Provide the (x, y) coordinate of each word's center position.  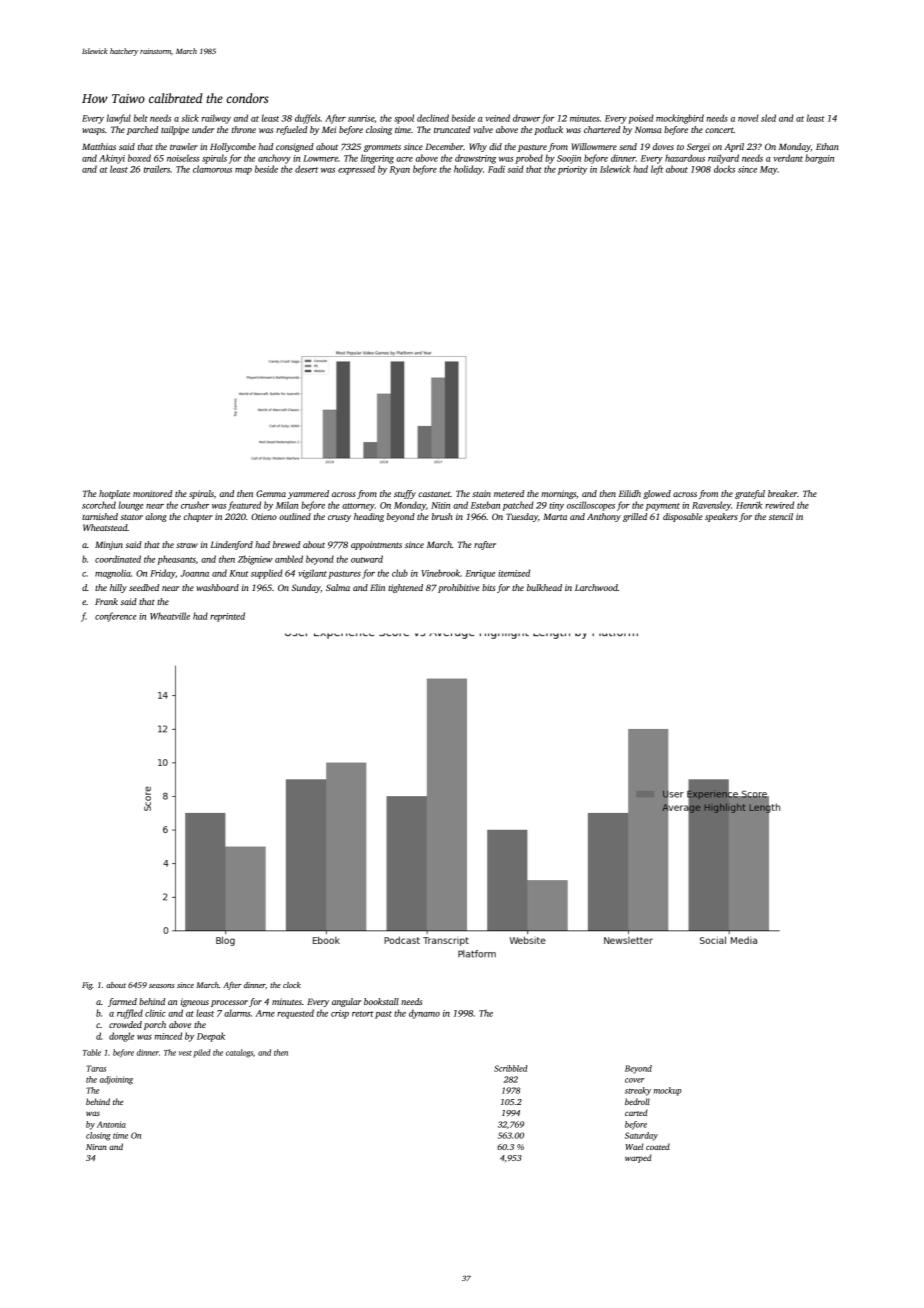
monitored (152, 493)
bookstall (381, 1001)
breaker (782, 493)
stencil (781, 516)
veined (497, 118)
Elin (377, 587)
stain (481, 493)
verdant (788, 158)
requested (295, 1014)
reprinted (227, 617)
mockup (668, 1091)
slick (190, 118)
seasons (162, 986)
